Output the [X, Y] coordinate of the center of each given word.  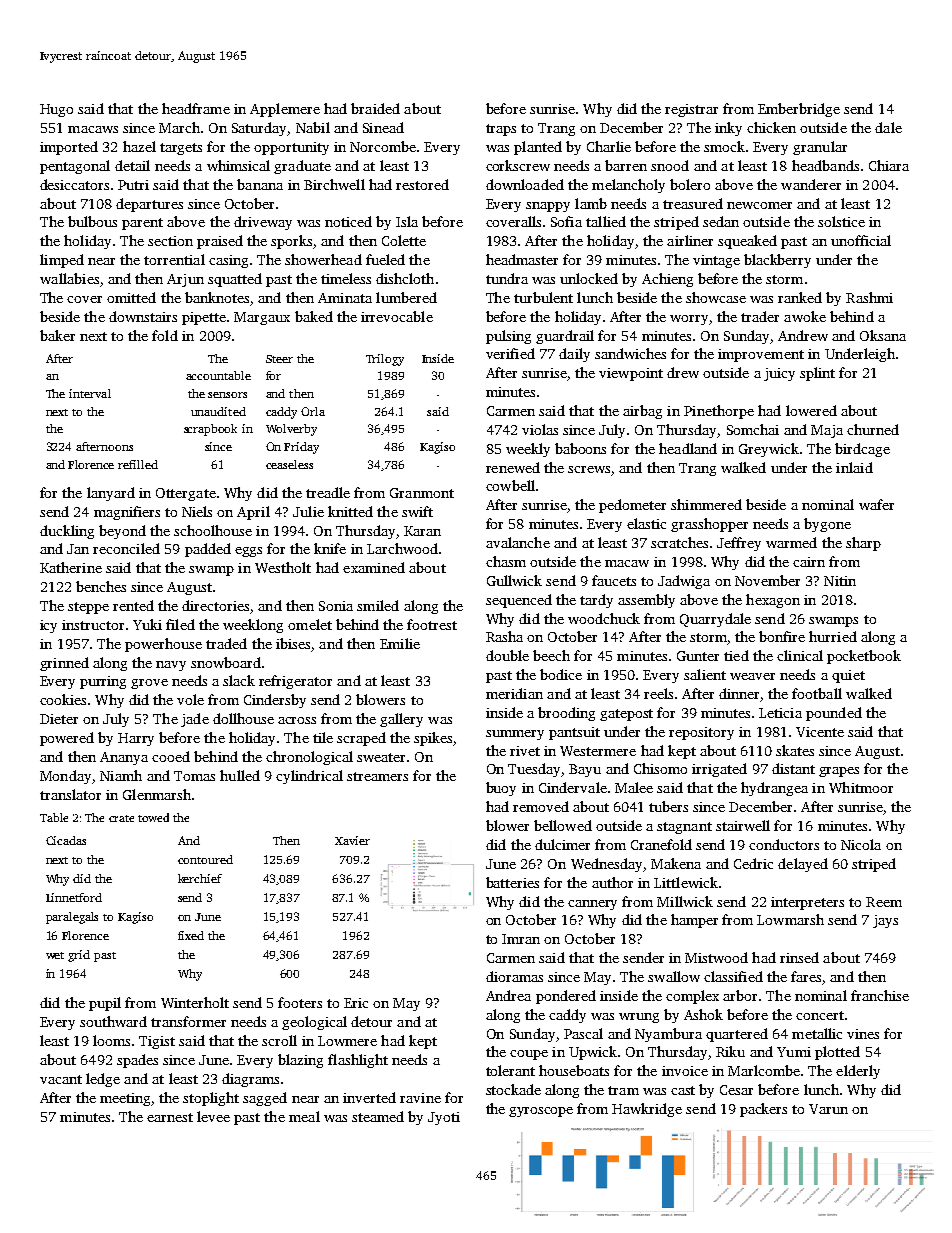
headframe [196, 108]
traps [501, 130]
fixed [191, 935]
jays [885, 921]
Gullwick [514, 580]
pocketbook [864, 657]
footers [300, 1002]
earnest [170, 1117]
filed [180, 624]
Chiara [889, 165]
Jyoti [444, 1118]
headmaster [522, 259]
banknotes [217, 297]
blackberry [777, 261]
